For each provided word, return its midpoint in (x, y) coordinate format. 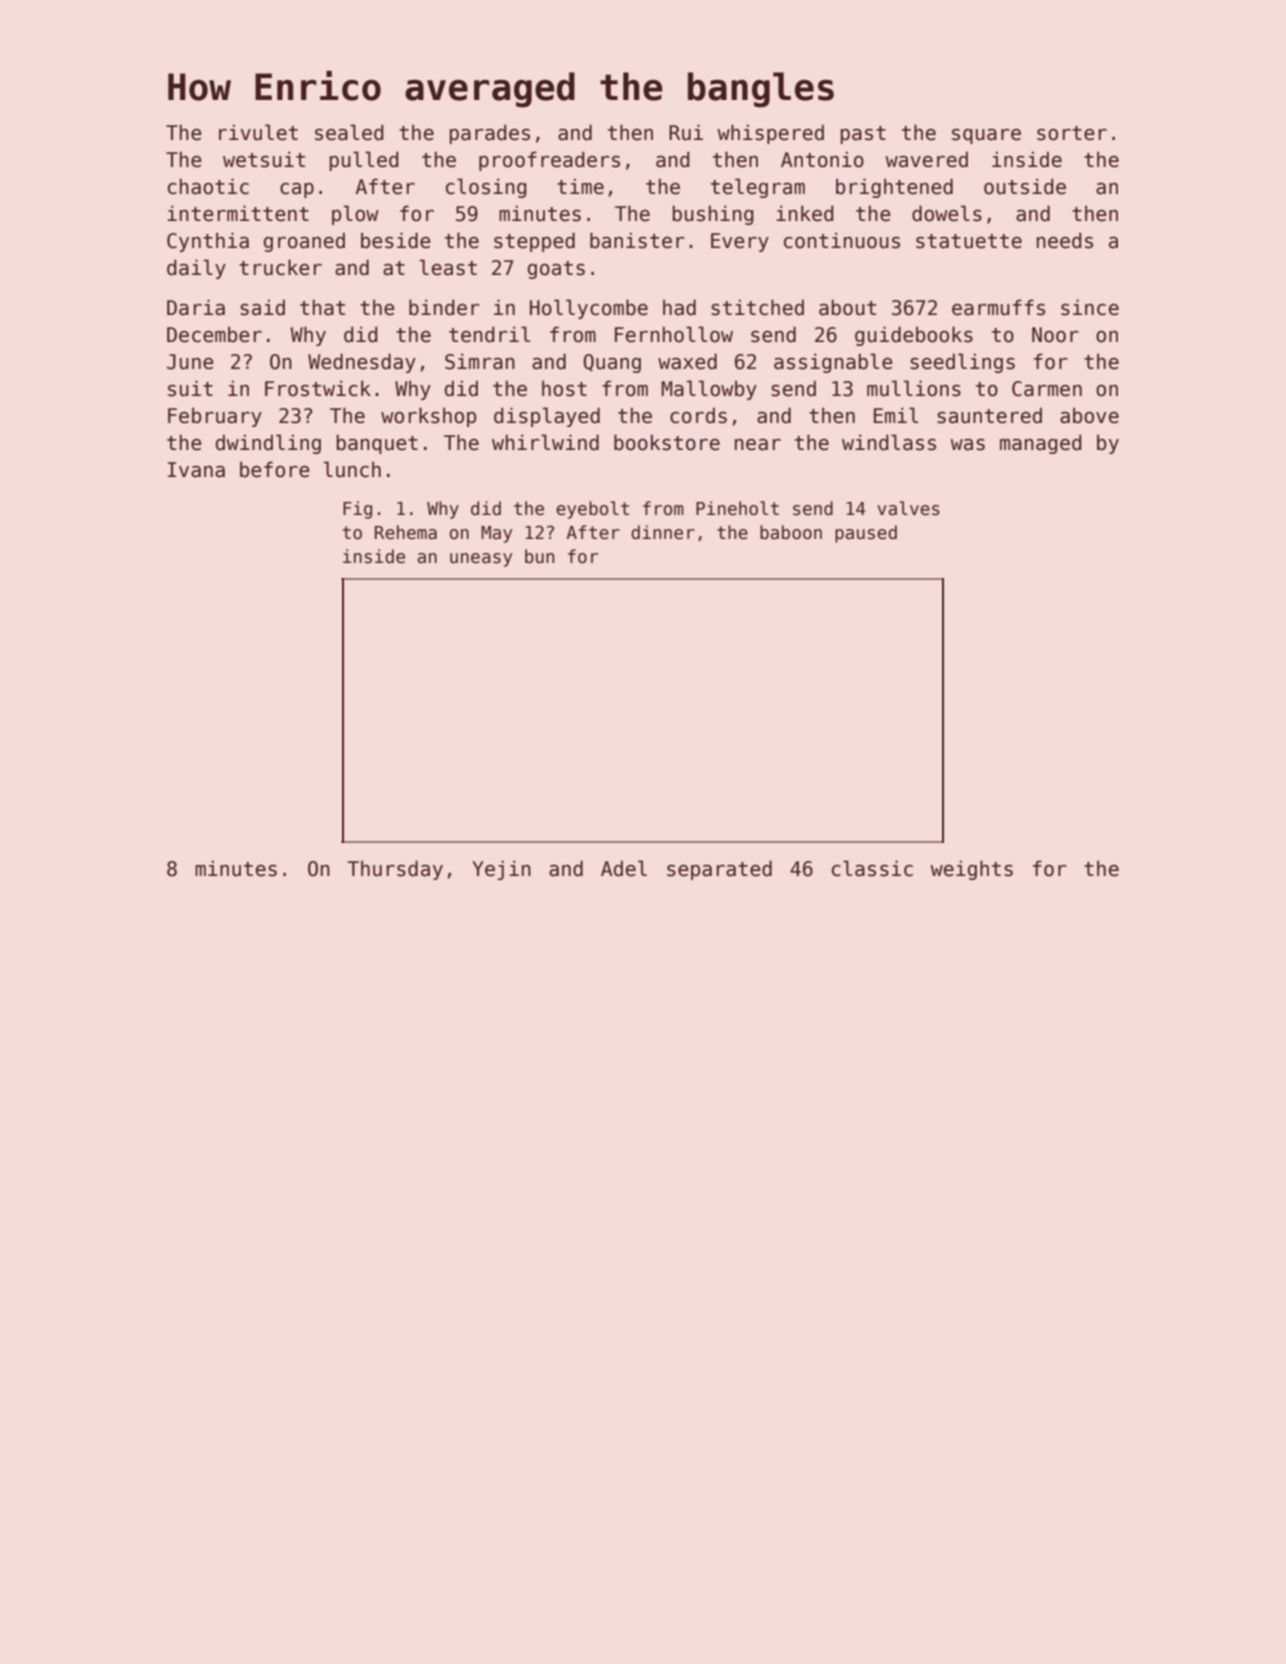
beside (396, 240)
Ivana (196, 470)
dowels (947, 213)
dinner (663, 532)
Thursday (395, 870)
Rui (686, 132)
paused (866, 534)
